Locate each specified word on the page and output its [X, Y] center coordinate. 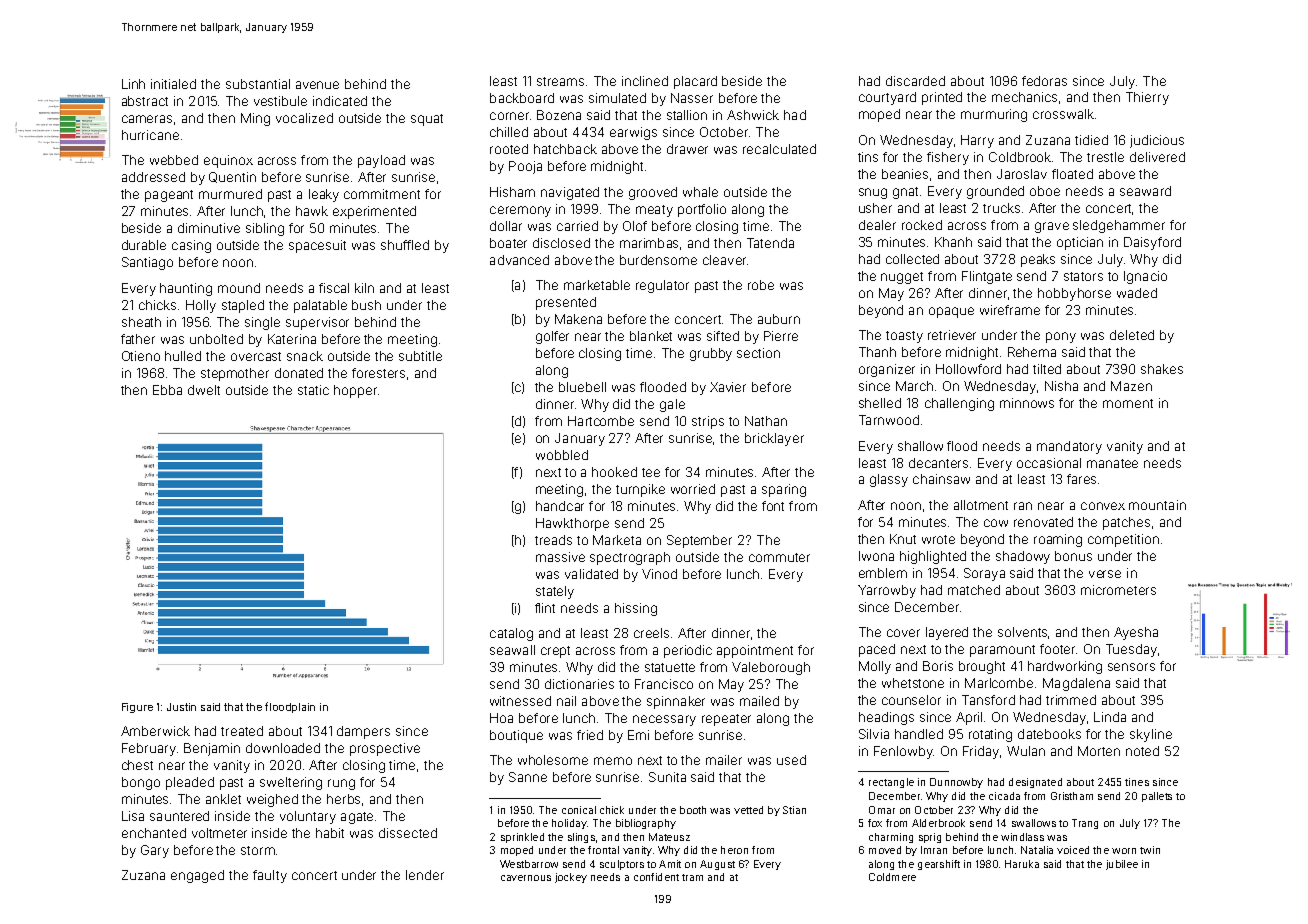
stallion [687, 115]
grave [1052, 227]
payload [381, 161]
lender [425, 875]
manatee [1112, 463]
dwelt [204, 390]
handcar [560, 506]
